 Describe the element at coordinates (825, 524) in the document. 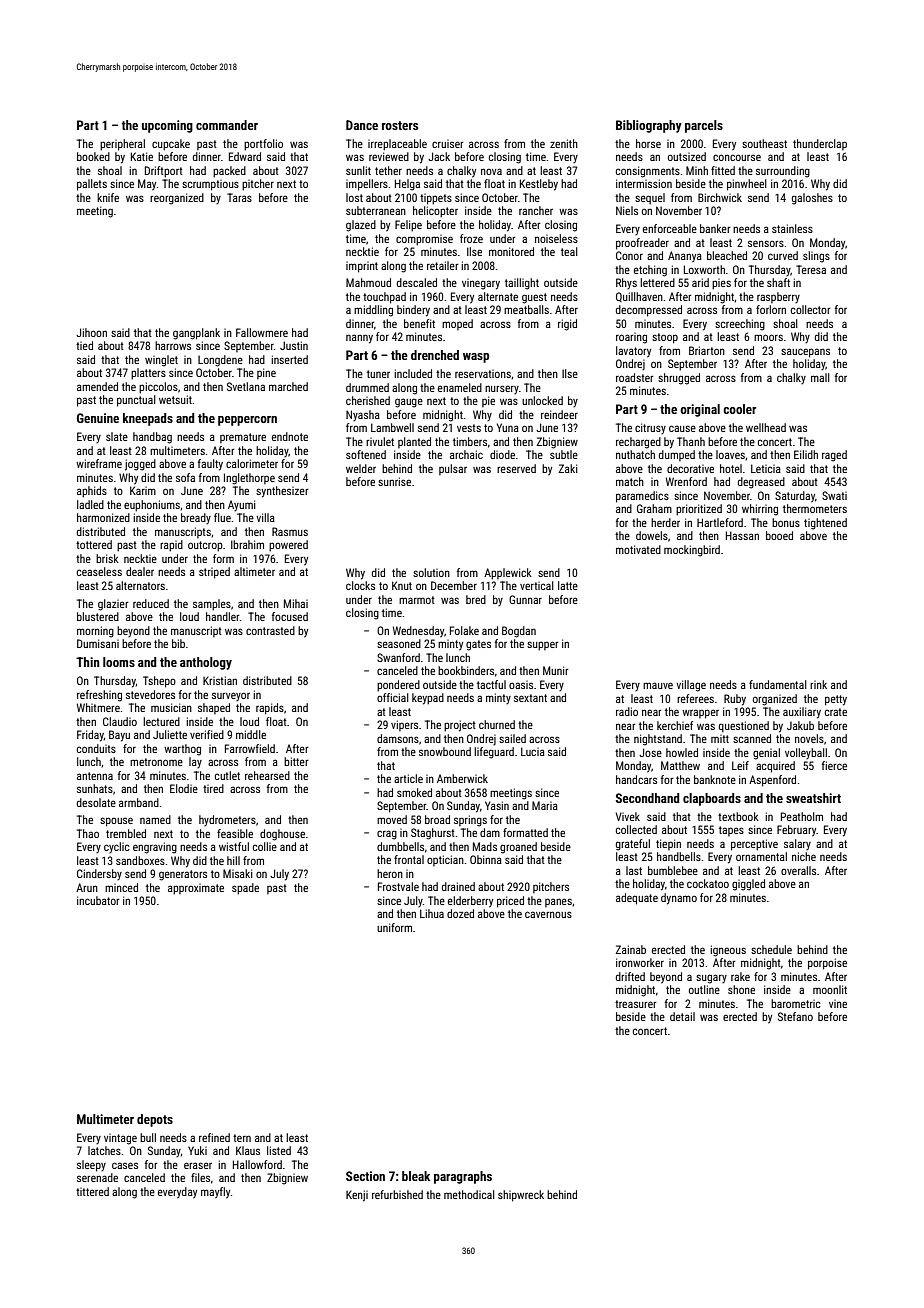

I see `tightened` at that location.
